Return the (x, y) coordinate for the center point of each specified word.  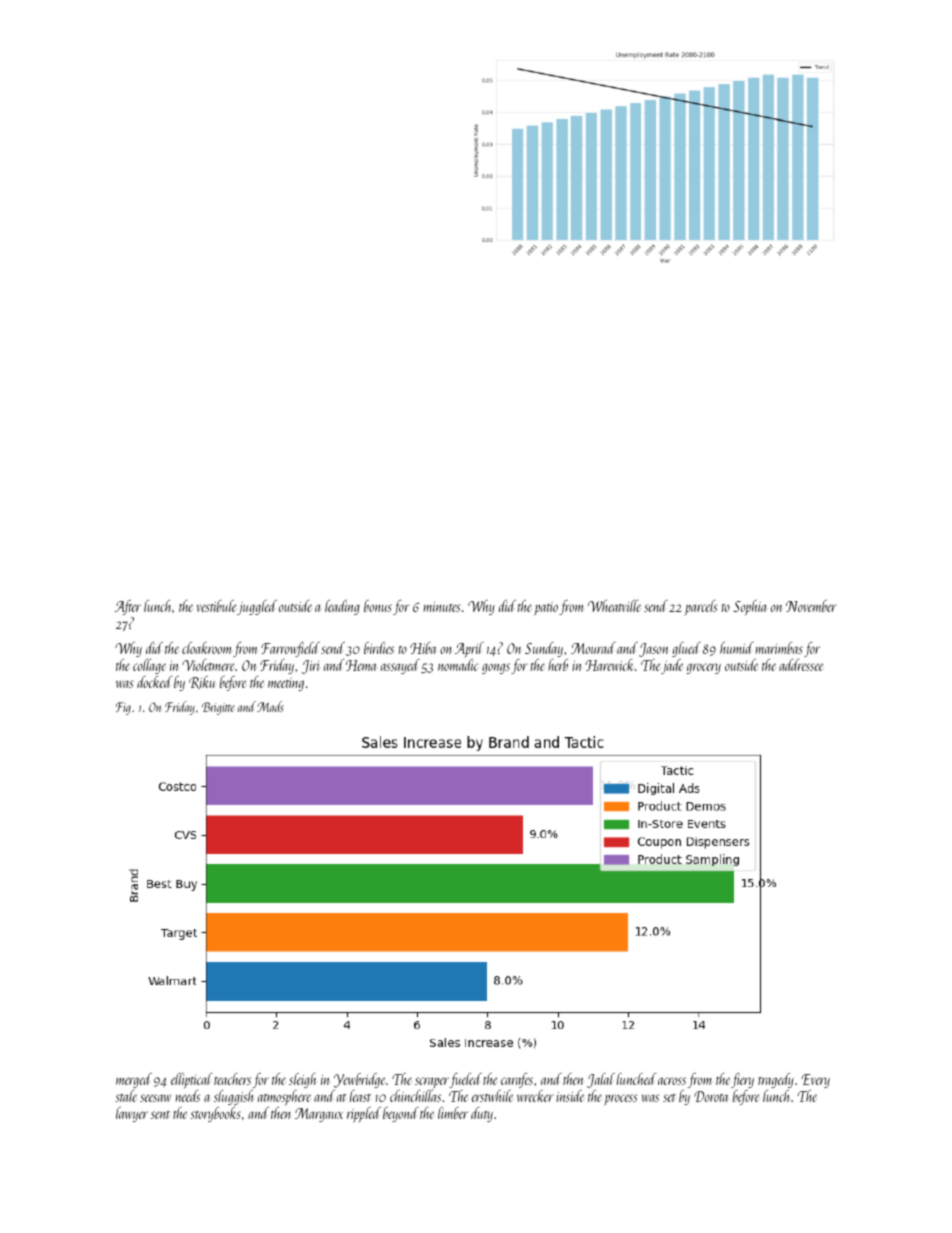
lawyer (132, 1114)
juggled (257, 607)
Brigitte (218, 708)
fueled (465, 1080)
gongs (496, 668)
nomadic (458, 665)
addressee (801, 665)
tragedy (776, 1080)
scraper (432, 1082)
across (672, 1081)
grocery (703, 668)
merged (134, 1080)
